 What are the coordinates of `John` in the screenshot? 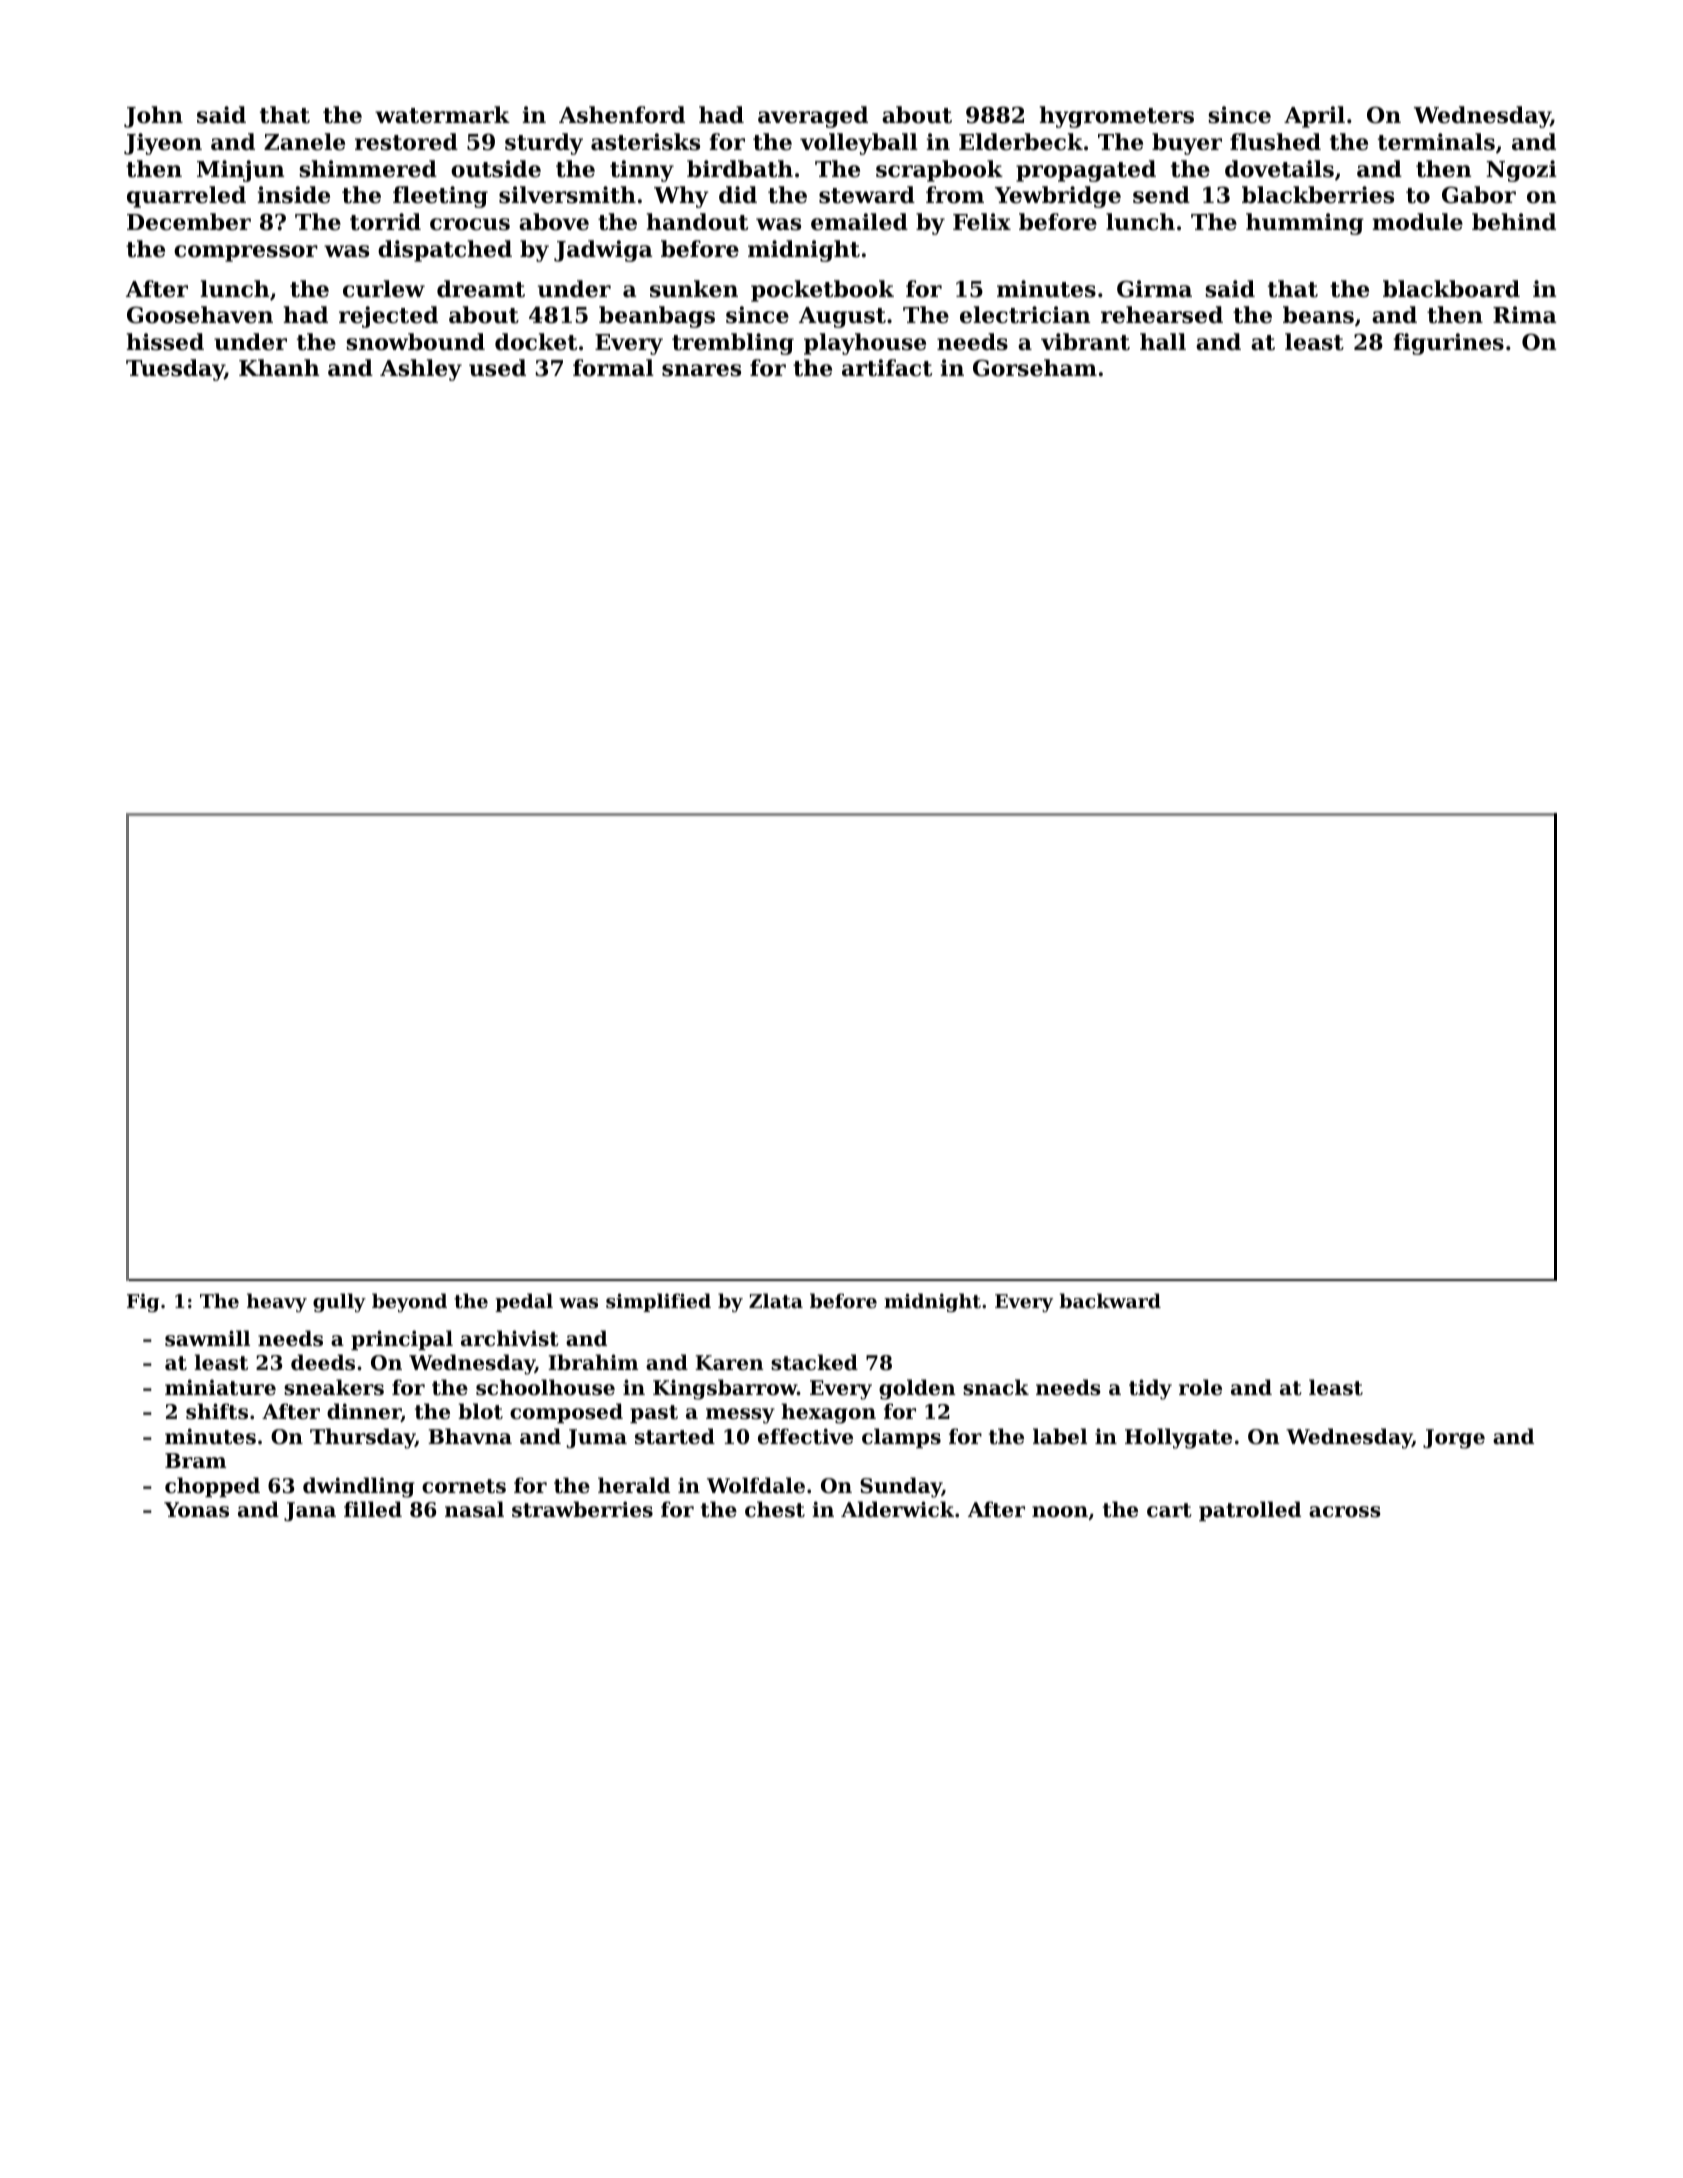 It's located at (153, 117).
